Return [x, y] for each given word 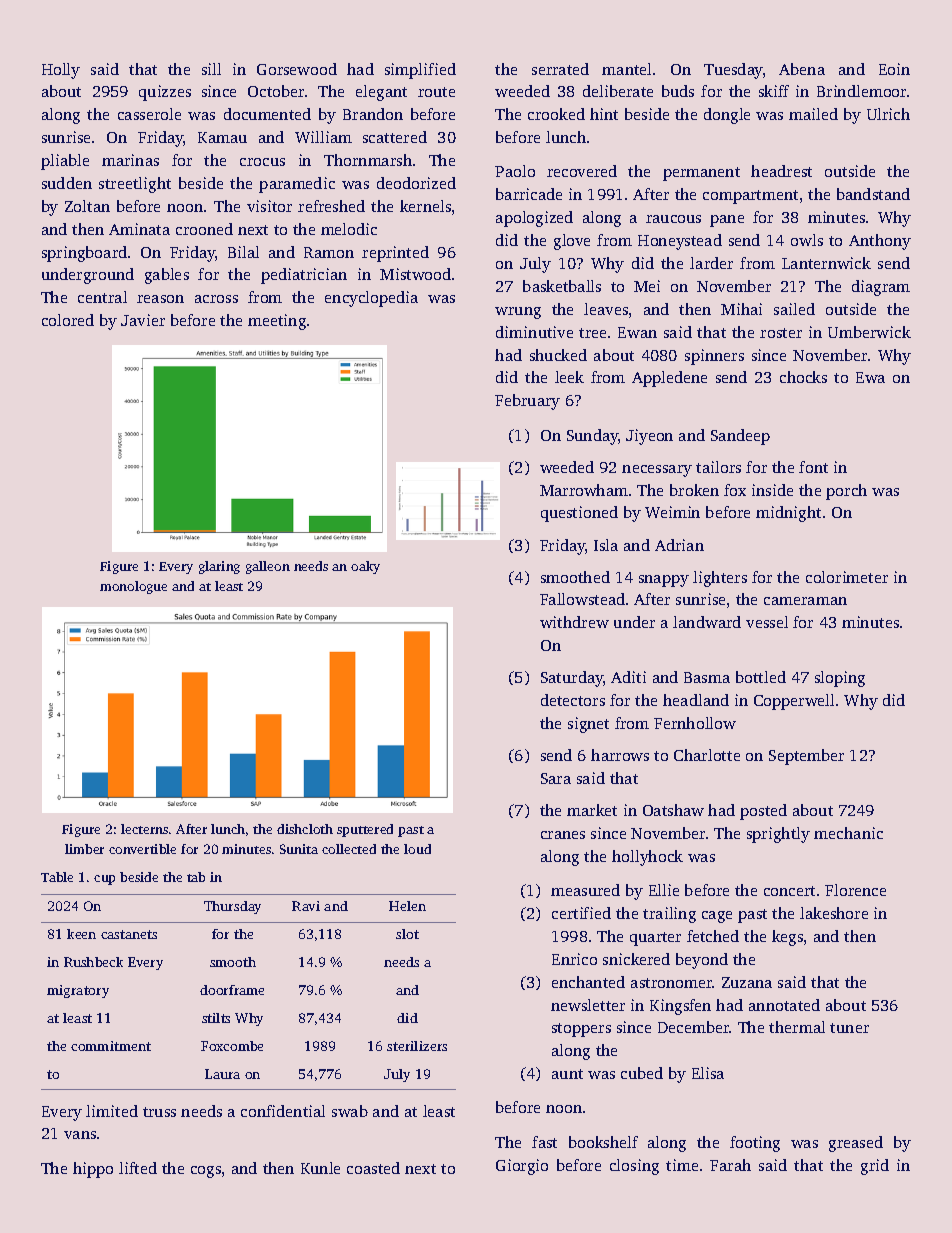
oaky [365, 567]
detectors [573, 700]
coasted [373, 1168]
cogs [206, 1172]
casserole [149, 114]
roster [781, 333]
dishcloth [305, 829]
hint [604, 114]
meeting [277, 322]
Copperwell [794, 702]
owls [807, 240]
